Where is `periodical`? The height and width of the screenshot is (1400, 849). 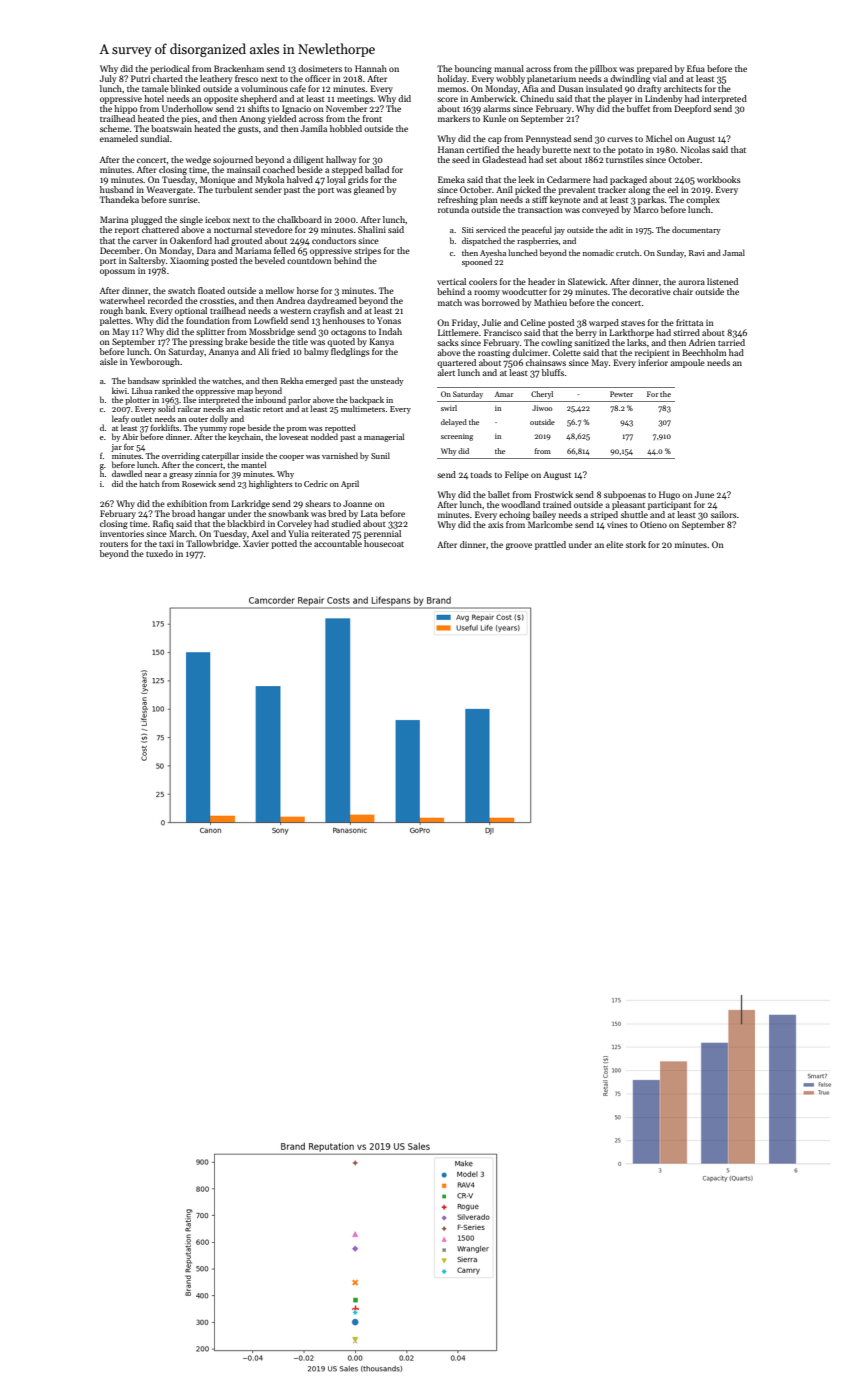 periodical is located at coordinates (170, 69).
